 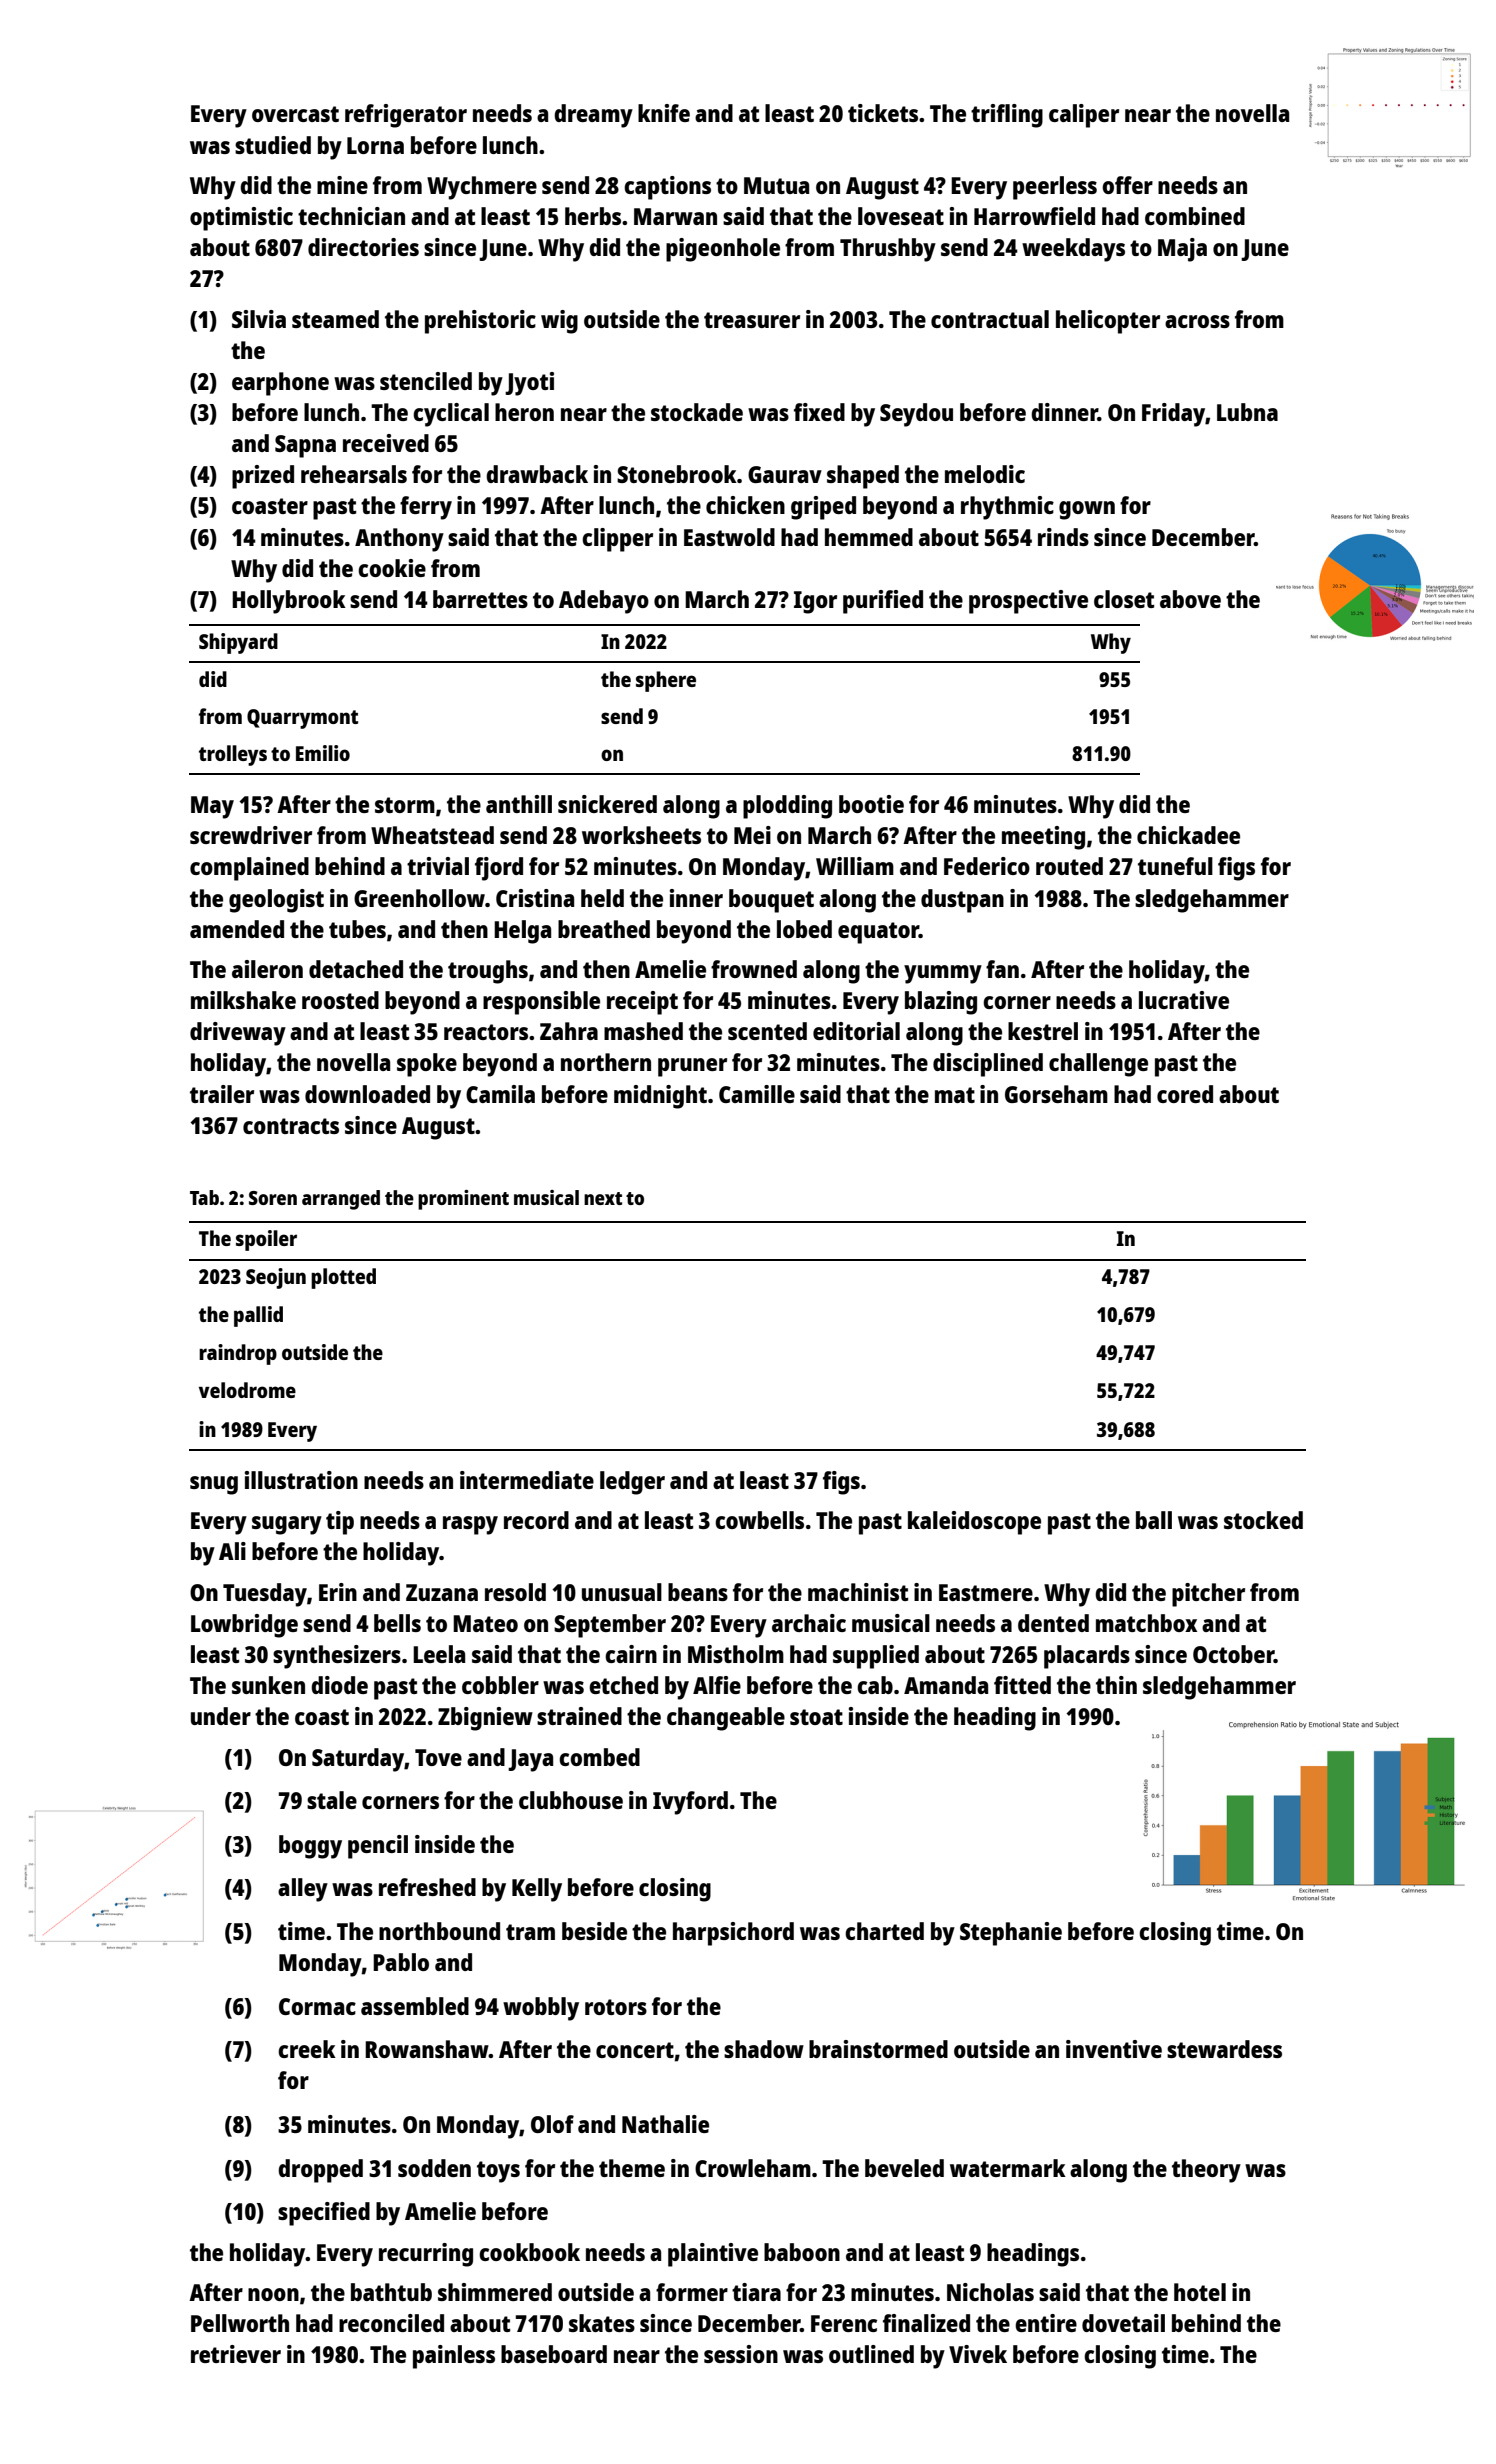 I want to click on refreshed, so click(x=427, y=1887).
